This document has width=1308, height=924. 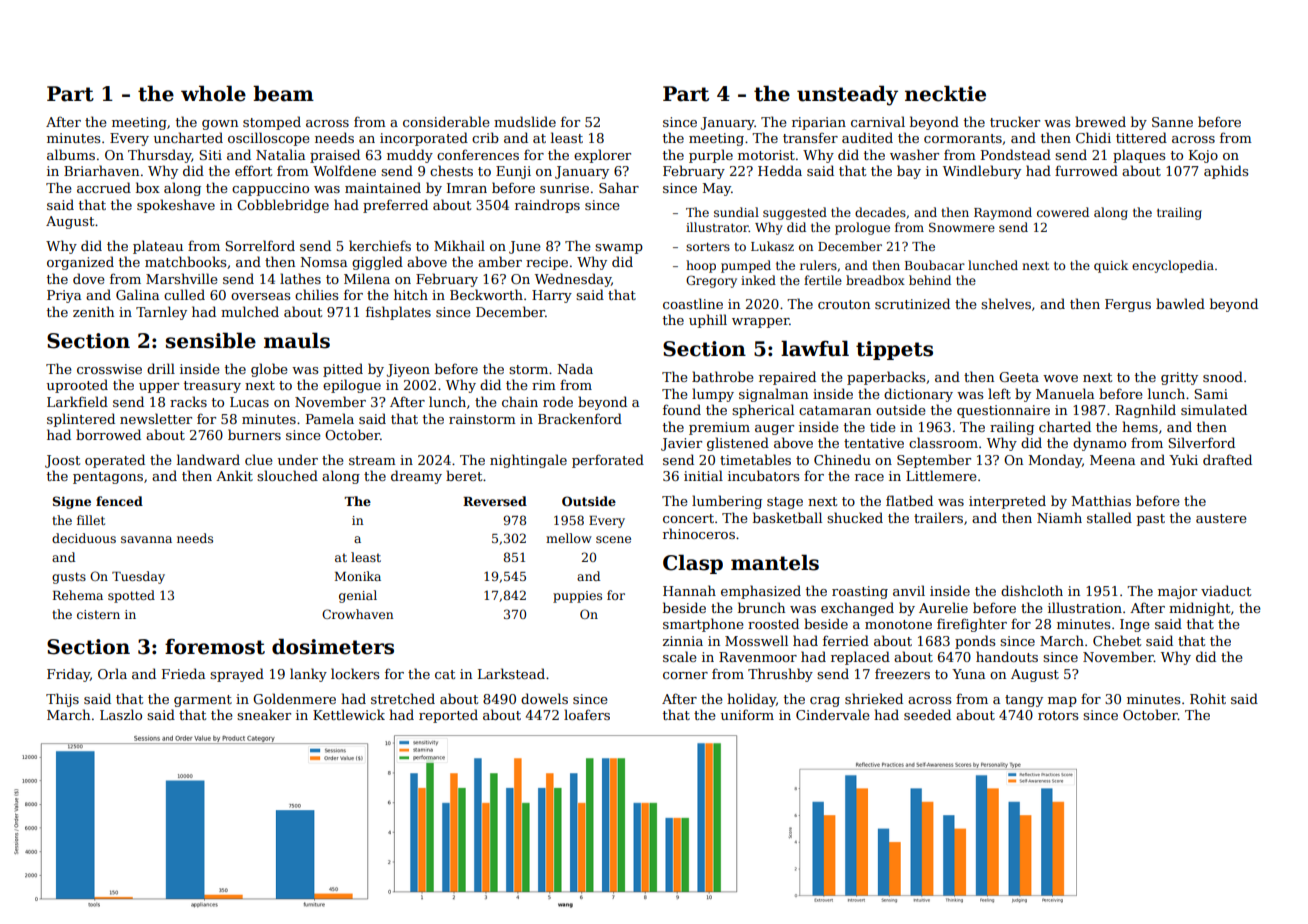 I want to click on cistern, so click(x=98, y=614).
